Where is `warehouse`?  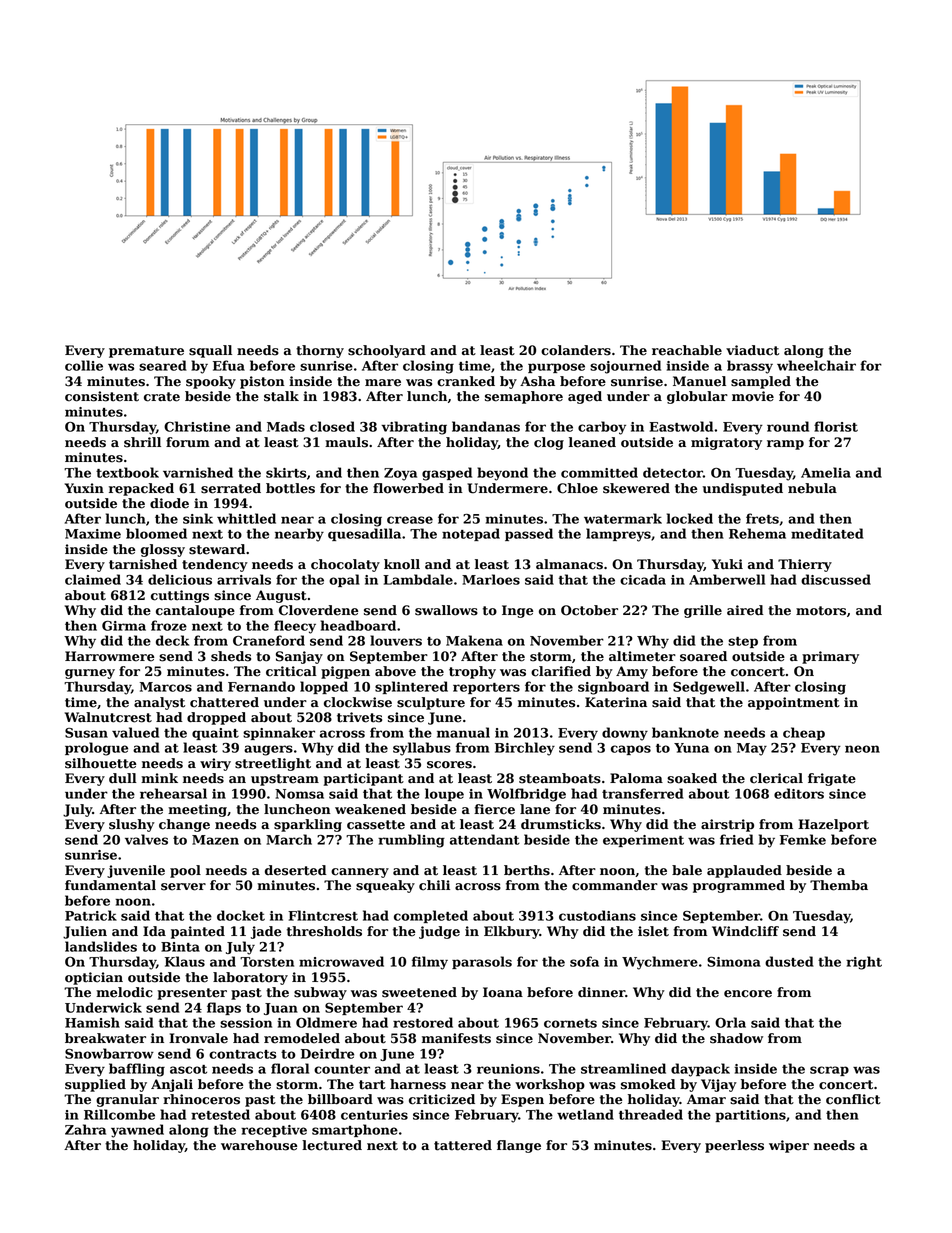
warehouse is located at coordinates (259, 1145).
